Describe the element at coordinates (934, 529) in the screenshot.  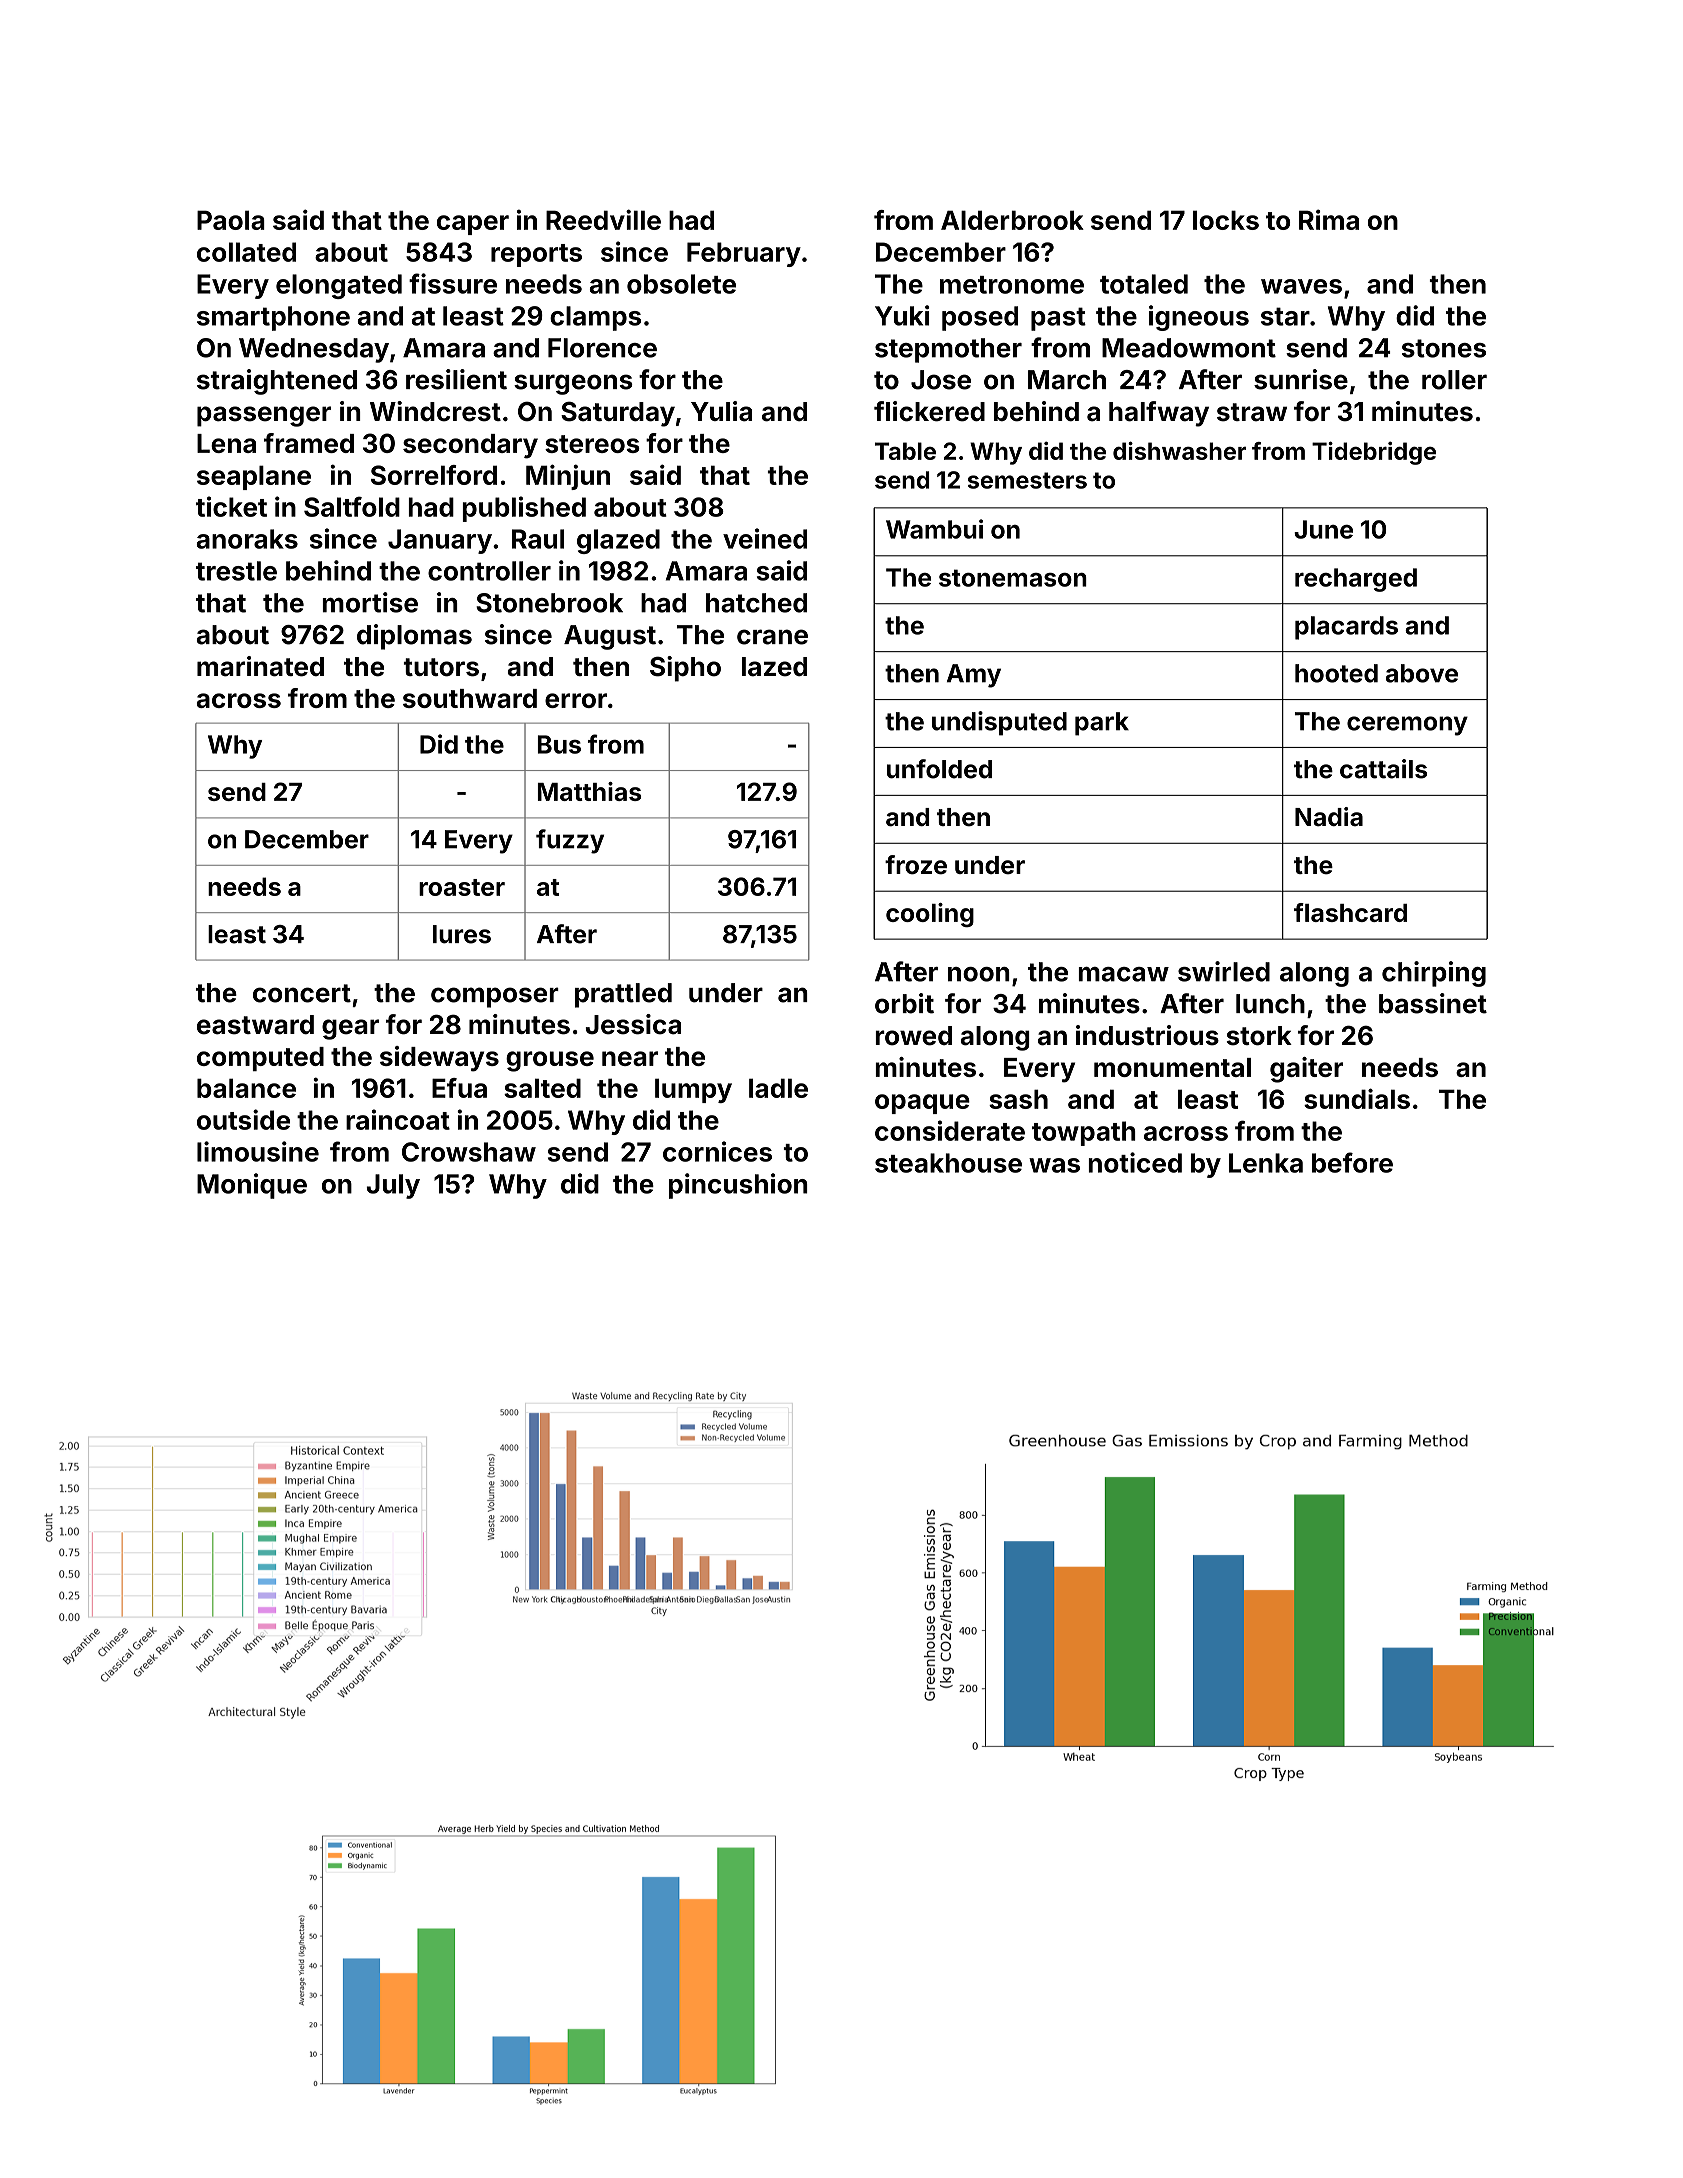
I see `Wambui` at that location.
